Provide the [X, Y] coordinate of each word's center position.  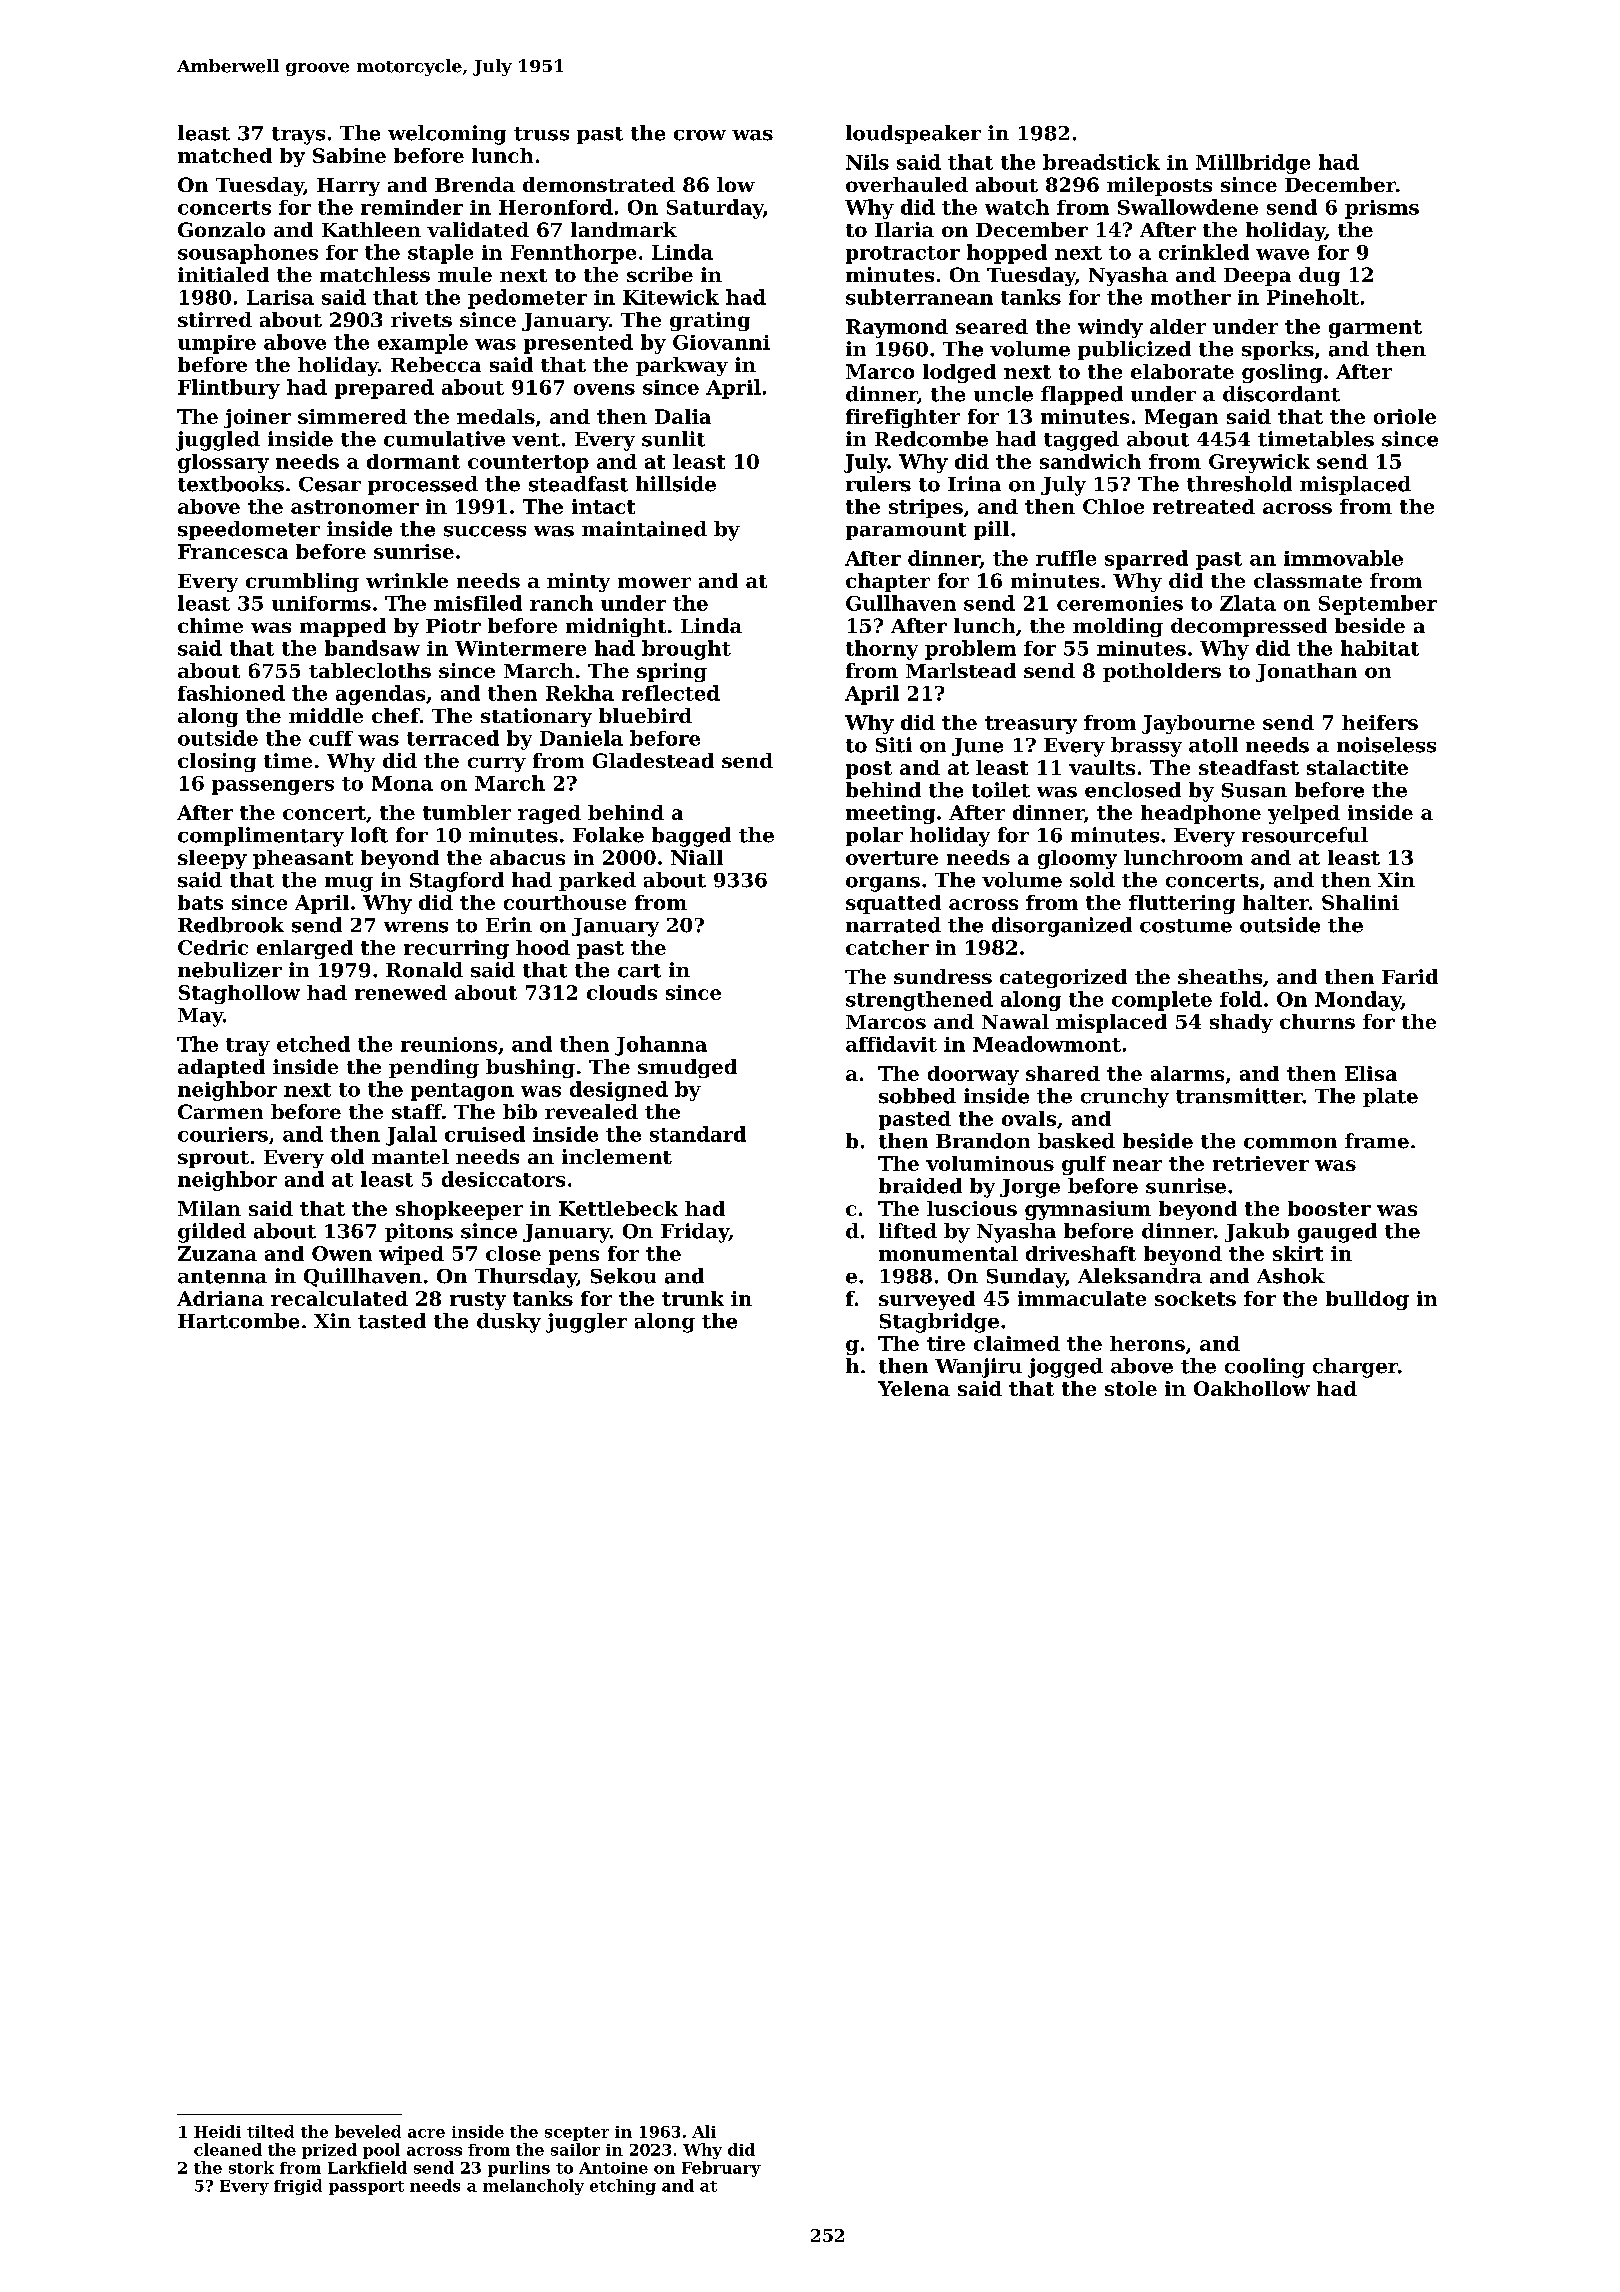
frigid [298, 2187]
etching [623, 2187]
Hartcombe [238, 1321]
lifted [908, 1231]
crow [700, 135]
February [721, 2169]
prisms [1382, 209]
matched [225, 155]
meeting [890, 814]
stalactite [1357, 767]
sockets [1195, 1298]
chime [210, 625]
